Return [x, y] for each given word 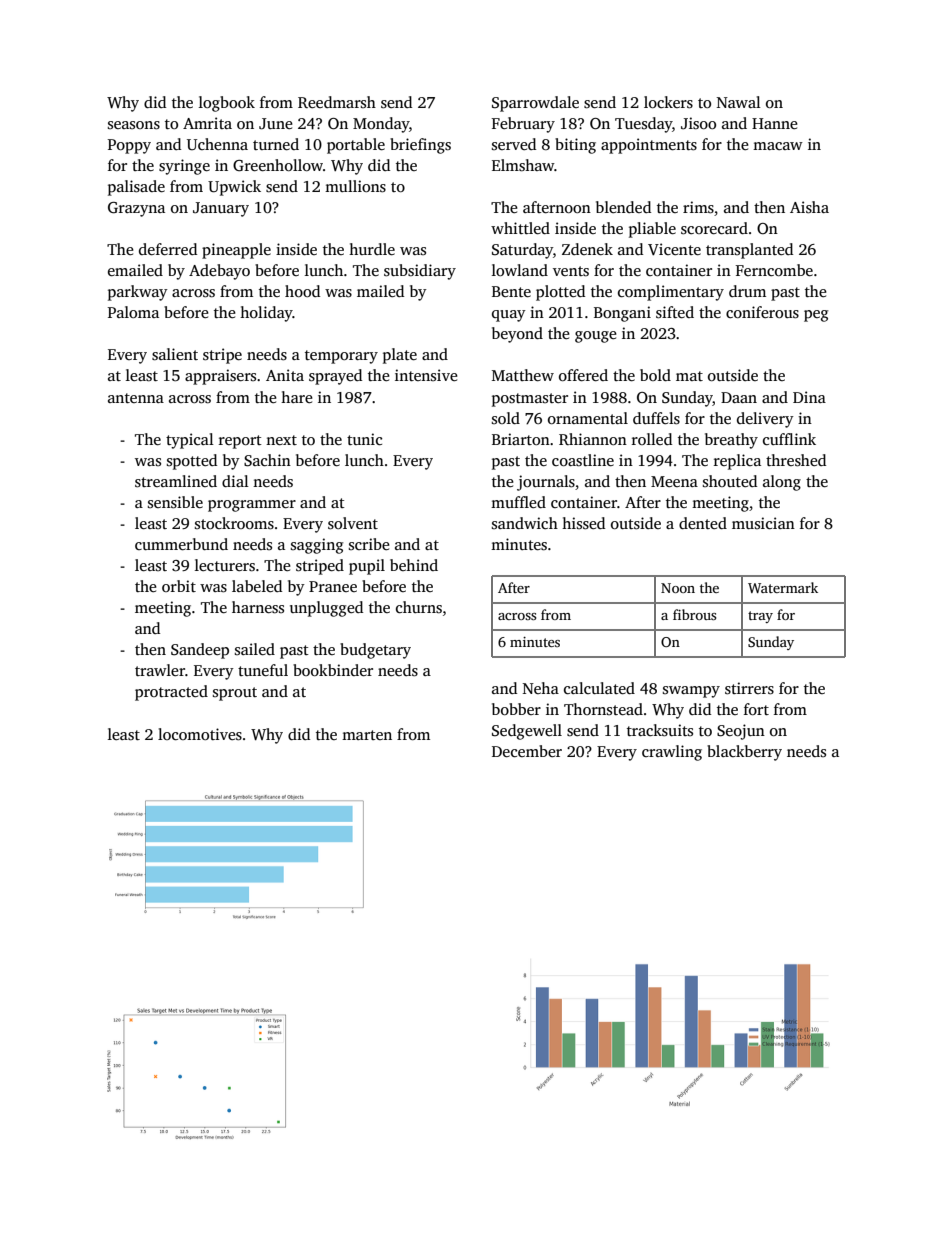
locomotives [200, 734]
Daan [739, 397]
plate [400, 356]
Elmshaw [523, 165]
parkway [138, 293]
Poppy [129, 146]
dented [703, 523]
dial [235, 481]
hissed [583, 523]
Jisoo [698, 123]
